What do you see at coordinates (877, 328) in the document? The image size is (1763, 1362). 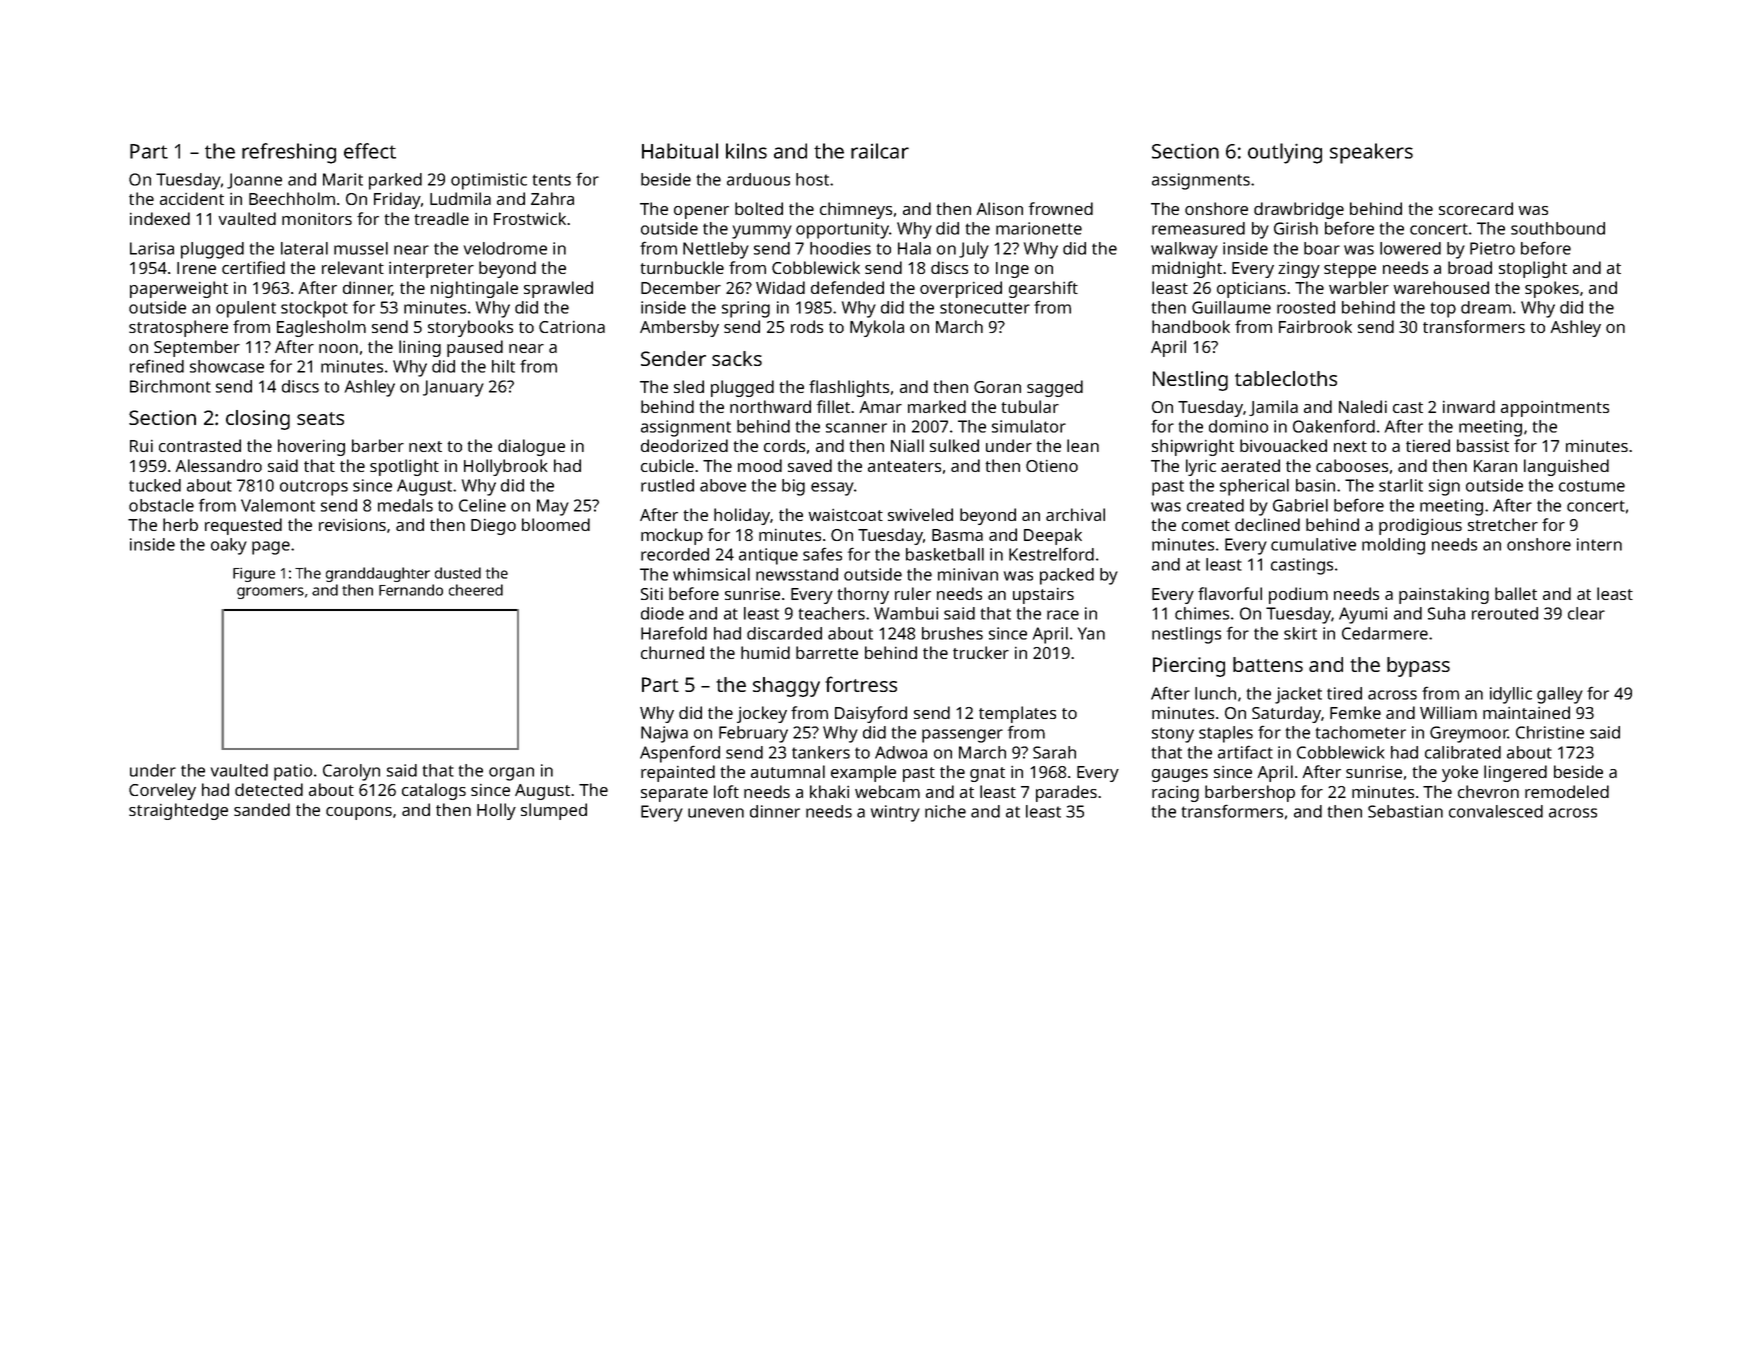 I see `Mykola` at bounding box center [877, 328].
